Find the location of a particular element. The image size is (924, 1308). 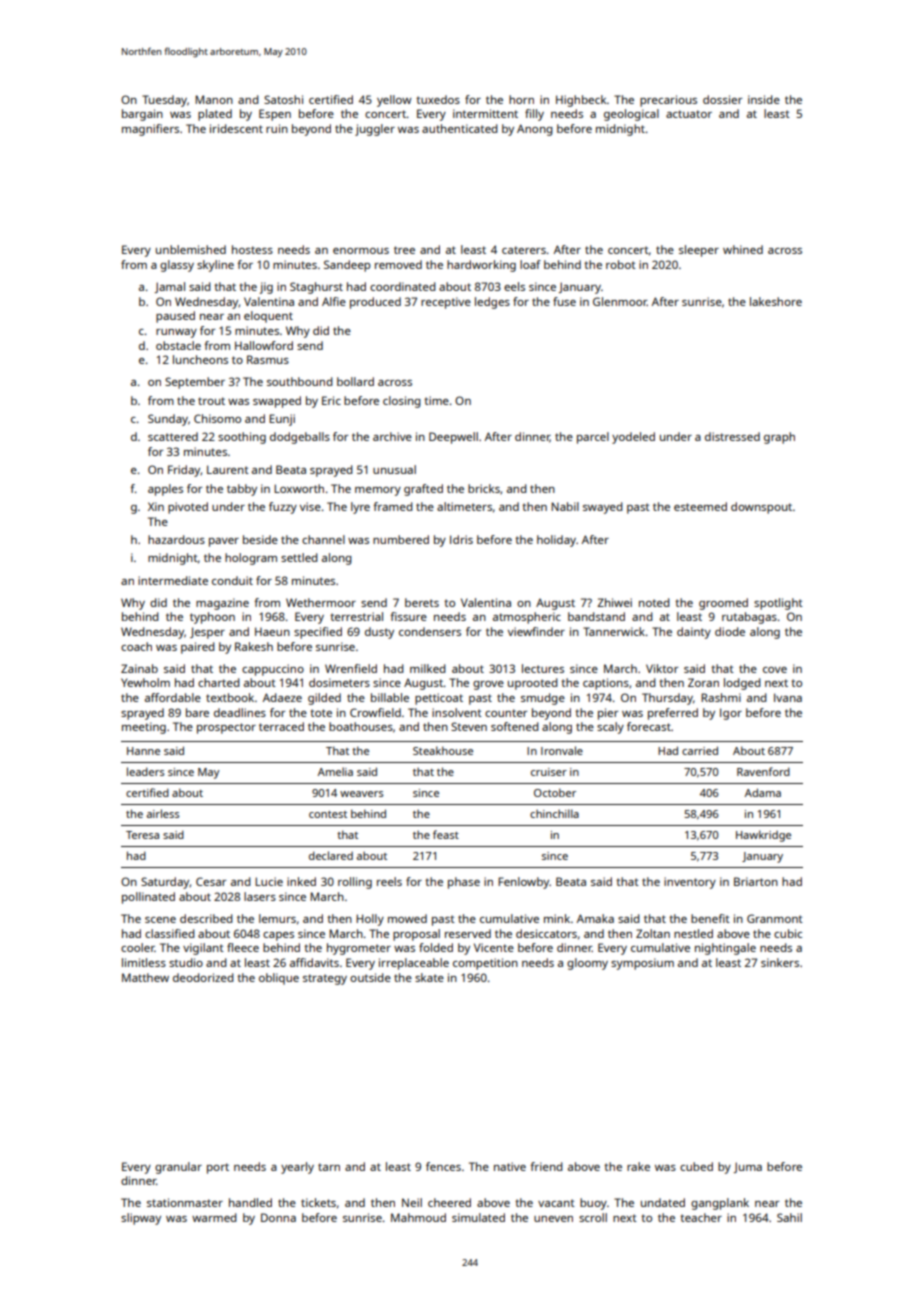

Donna is located at coordinates (278, 1217).
